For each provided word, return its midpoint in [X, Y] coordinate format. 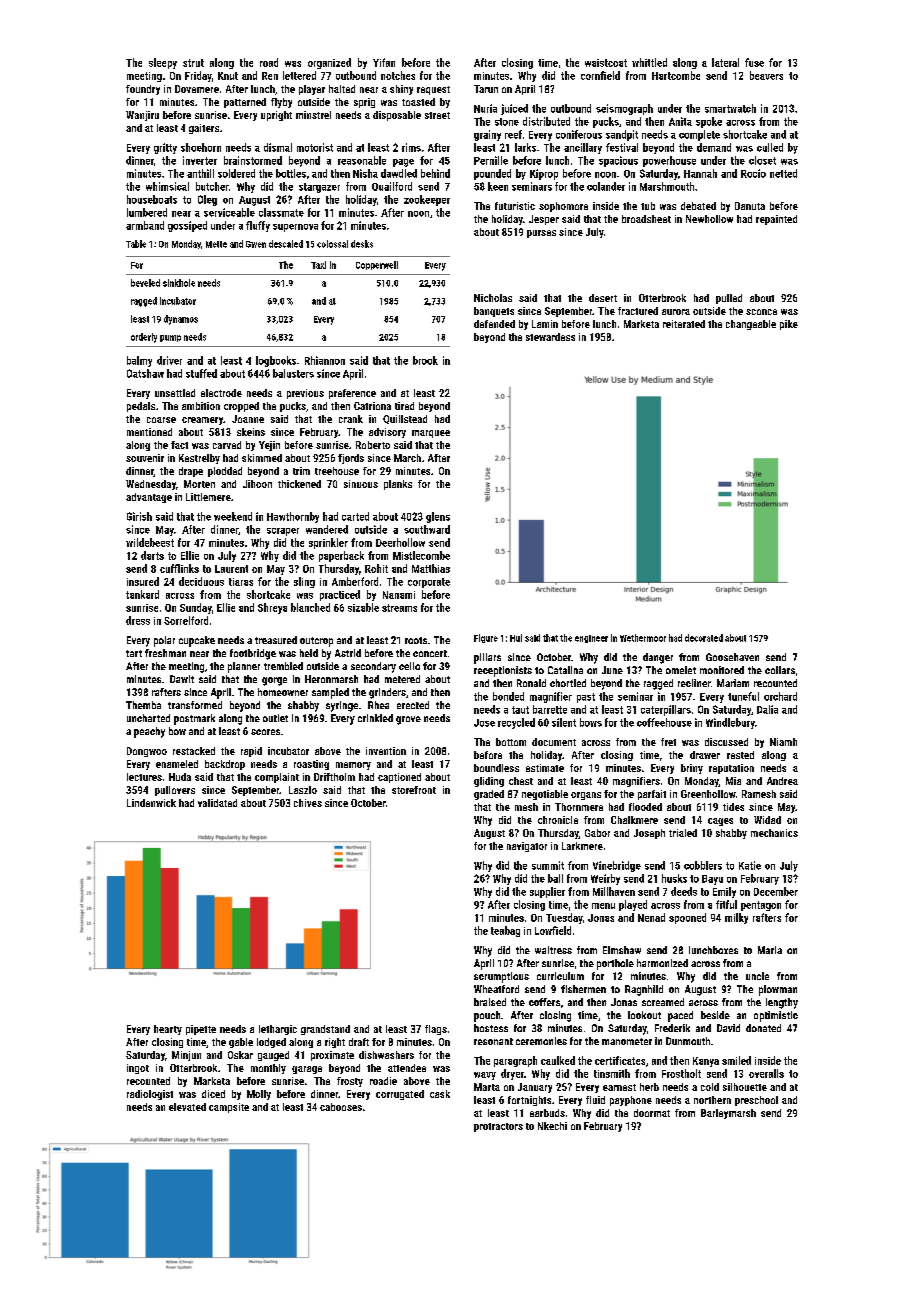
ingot [138, 1069]
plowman [778, 990]
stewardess [550, 337]
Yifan [384, 62]
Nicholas [493, 298]
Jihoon [257, 484]
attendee [407, 1068]
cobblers [703, 865]
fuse [754, 62]
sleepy [163, 63]
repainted [776, 220]
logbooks [276, 361]
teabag [505, 931]
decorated [704, 638]
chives [308, 803]
